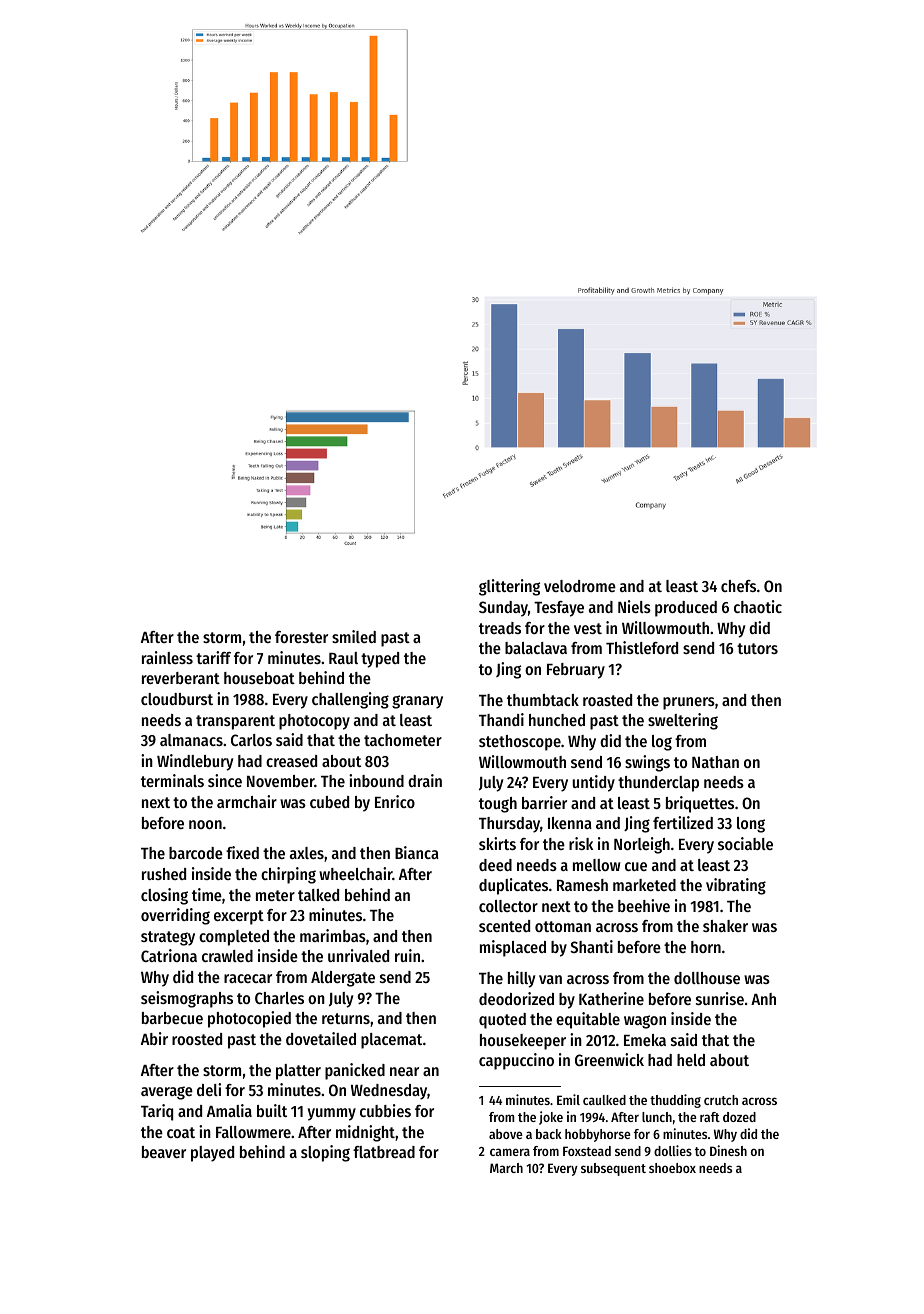  I want to click on thudding, so click(675, 1101).
